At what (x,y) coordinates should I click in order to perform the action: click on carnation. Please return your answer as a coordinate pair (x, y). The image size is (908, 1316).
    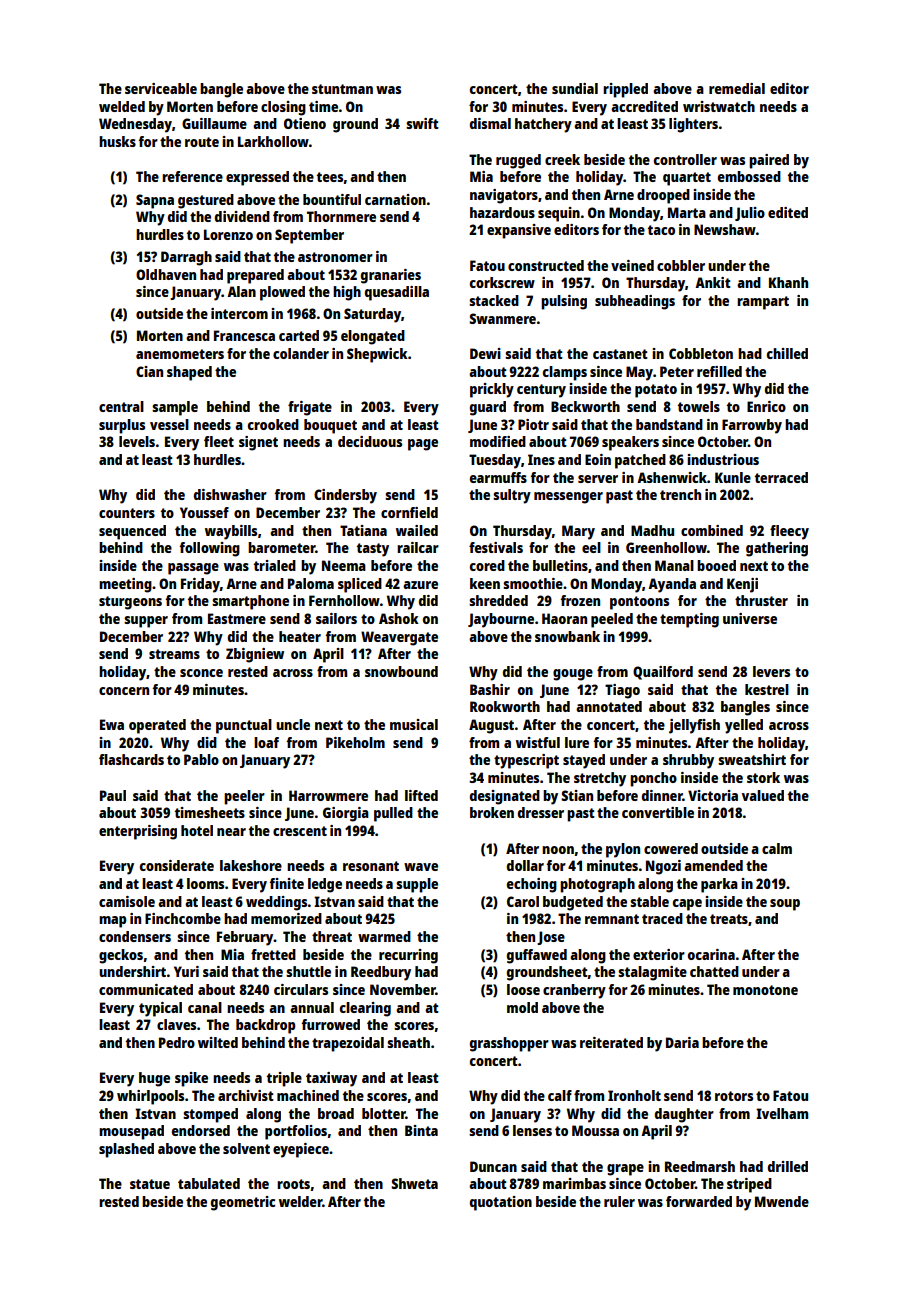
    Looking at the image, I should click on (395, 199).
